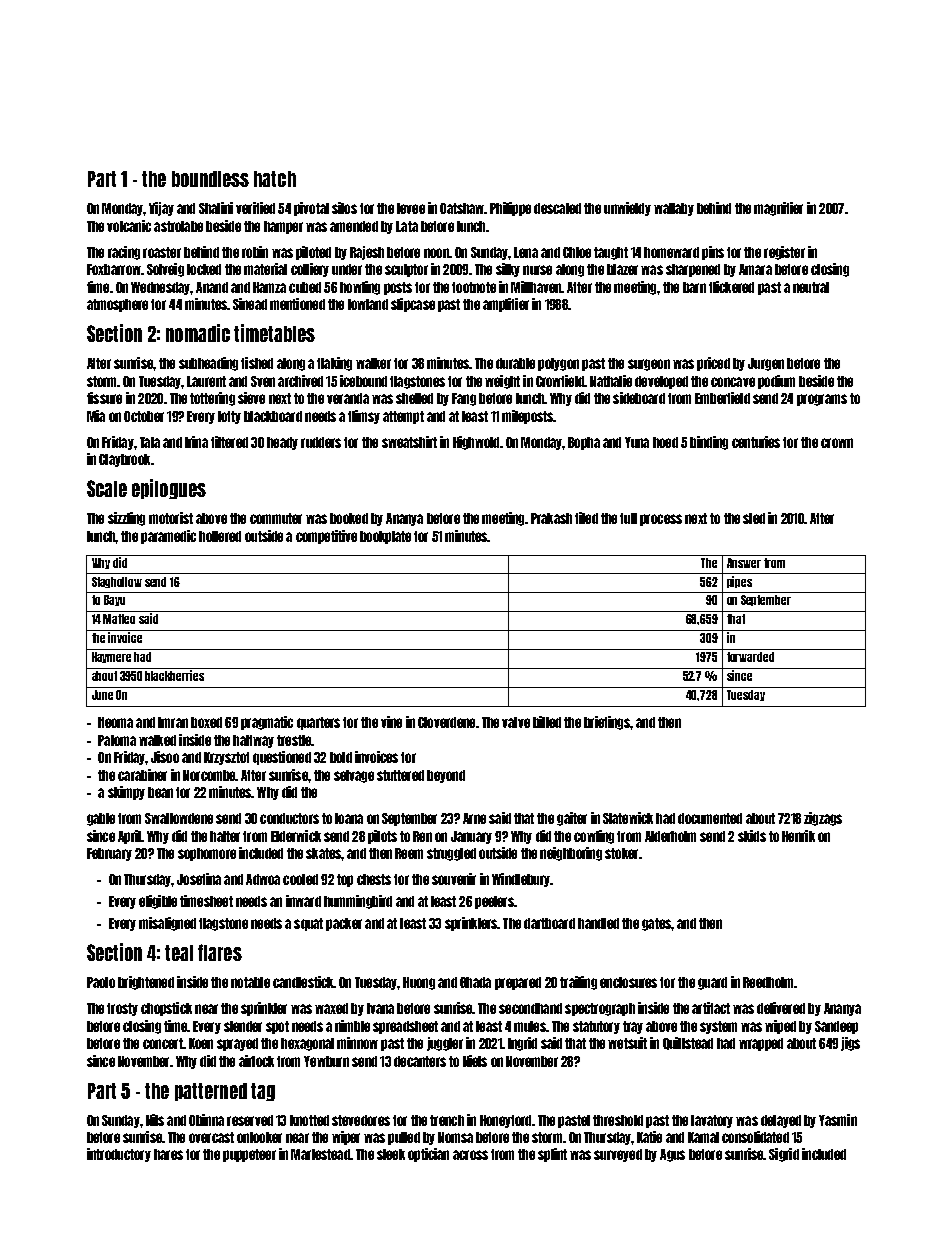  Describe the element at coordinates (688, 1043) in the screenshot. I see `Quillstead` at that location.
